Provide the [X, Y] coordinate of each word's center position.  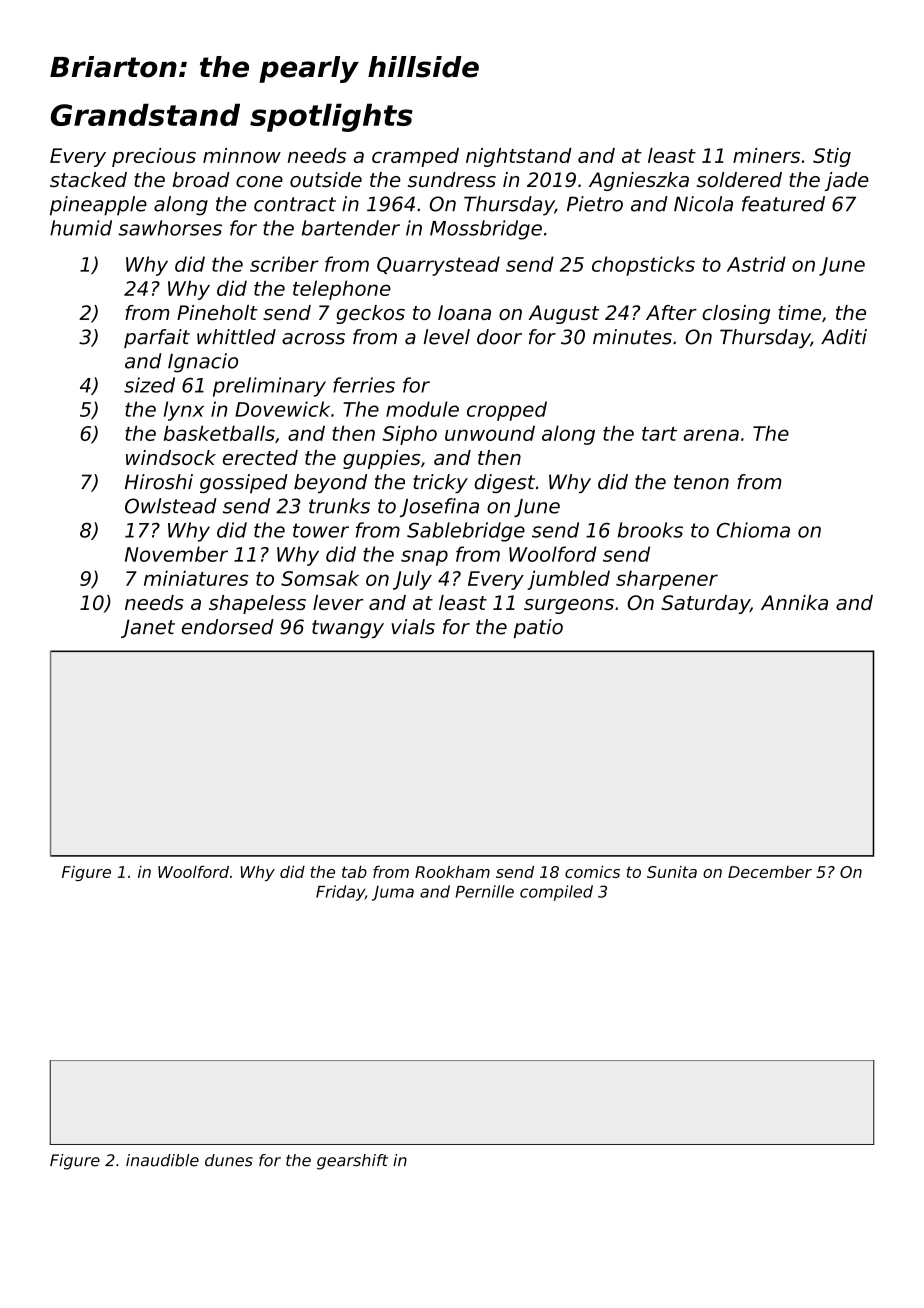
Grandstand [145, 114]
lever [338, 602]
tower [321, 530]
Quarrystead [438, 266]
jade [847, 181]
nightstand [519, 157]
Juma [393, 893]
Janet [148, 628]
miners [766, 155]
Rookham [452, 871]
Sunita [672, 872]
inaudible [162, 1160]
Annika [794, 602]
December [770, 872]
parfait [157, 338]
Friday [340, 893]
